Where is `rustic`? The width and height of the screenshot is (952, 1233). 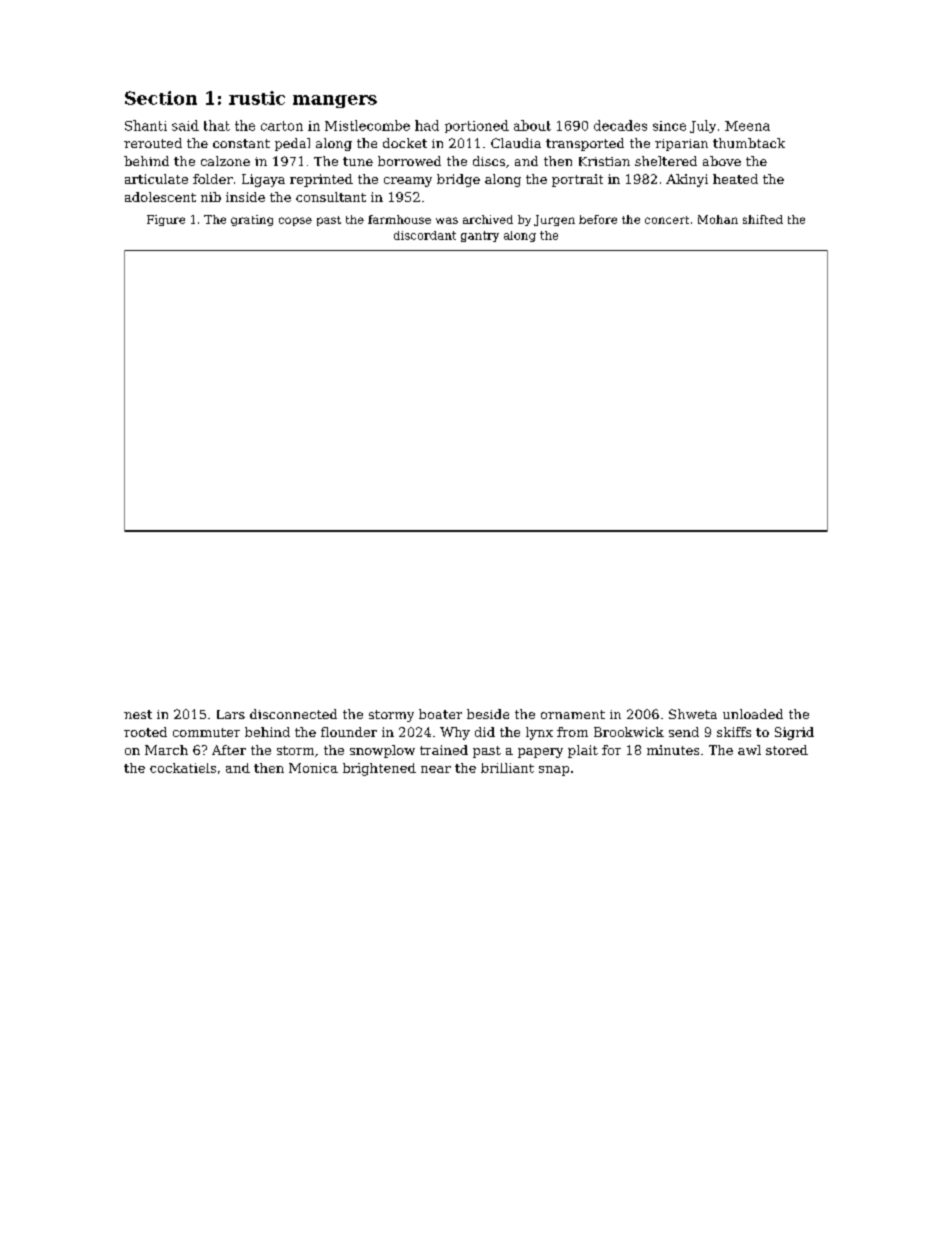
rustic is located at coordinates (257, 98).
